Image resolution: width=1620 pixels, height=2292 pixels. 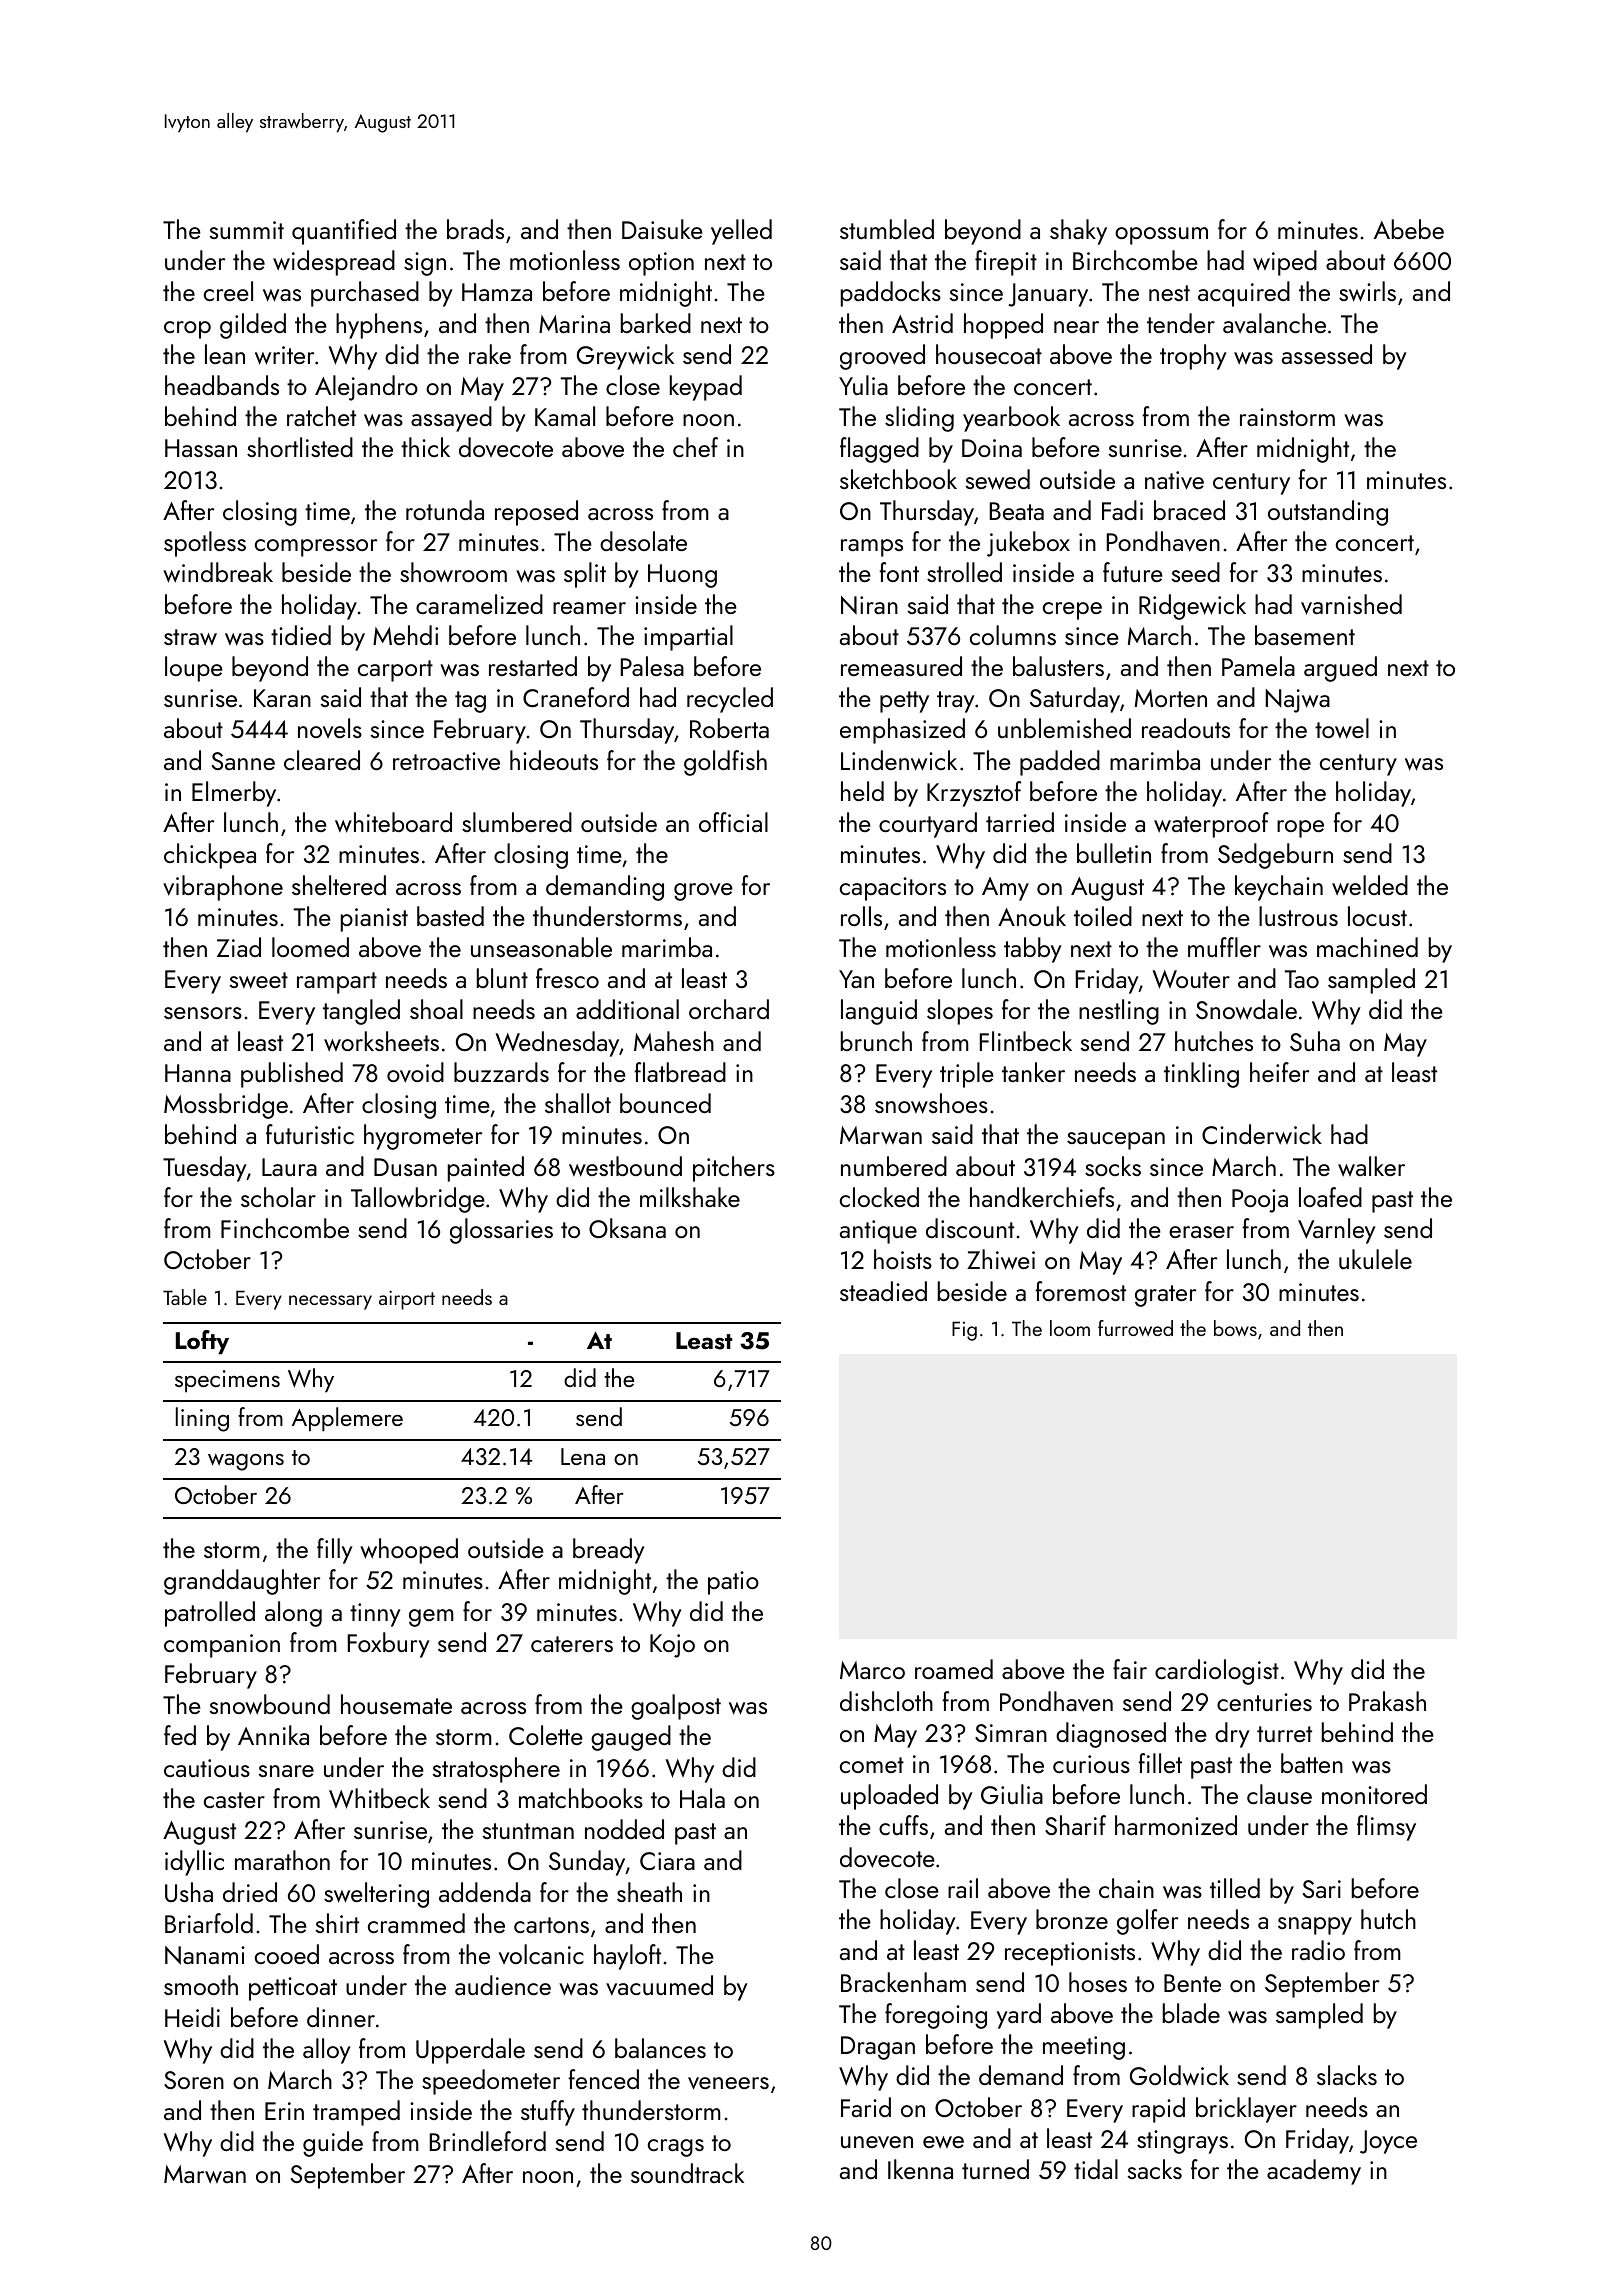 What do you see at coordinates (496, 1770) in the document?
I see `stratosphere` at bounding box center [496, 1770].
